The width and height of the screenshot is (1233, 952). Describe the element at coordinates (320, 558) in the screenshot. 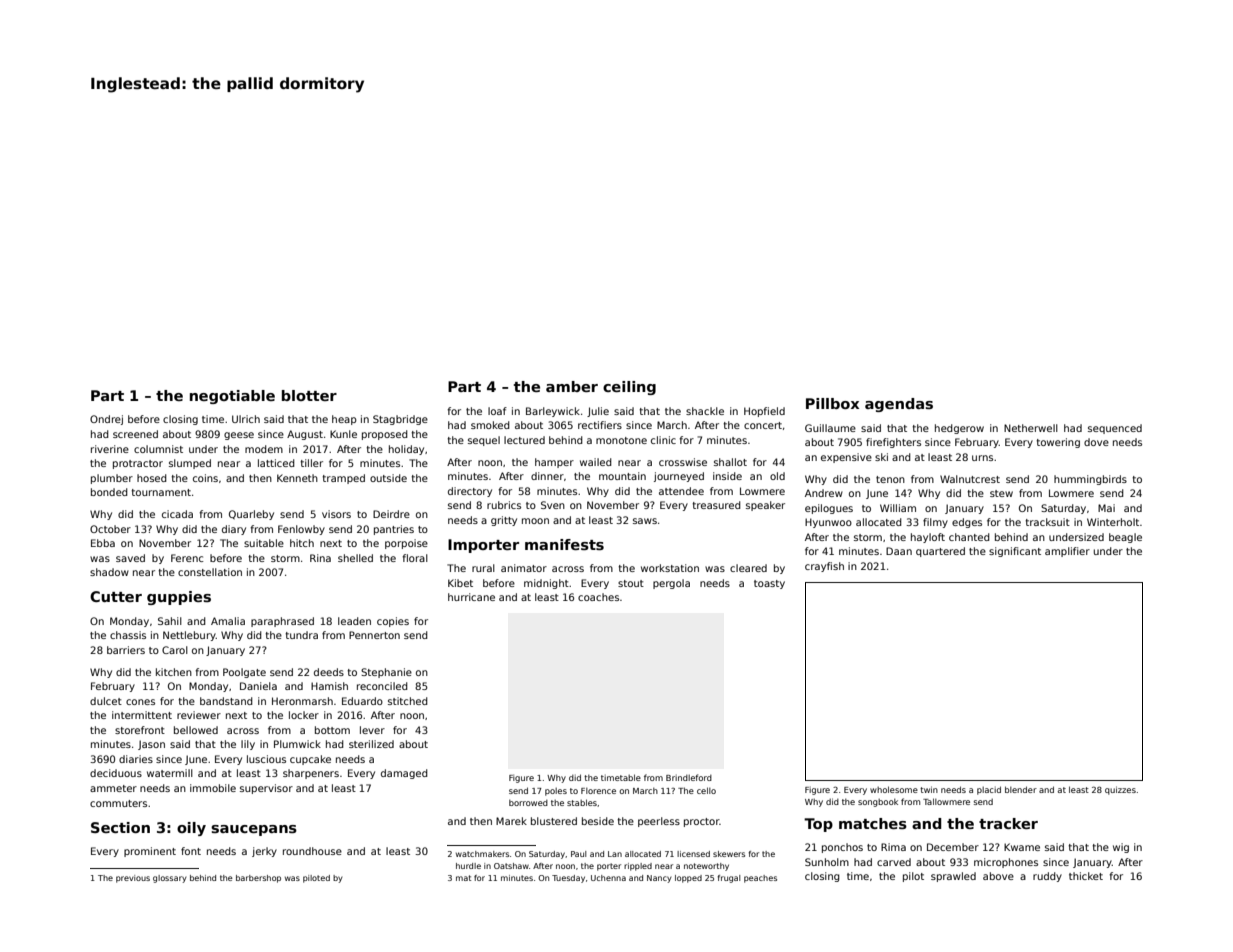

I see `Rina` at that location.
